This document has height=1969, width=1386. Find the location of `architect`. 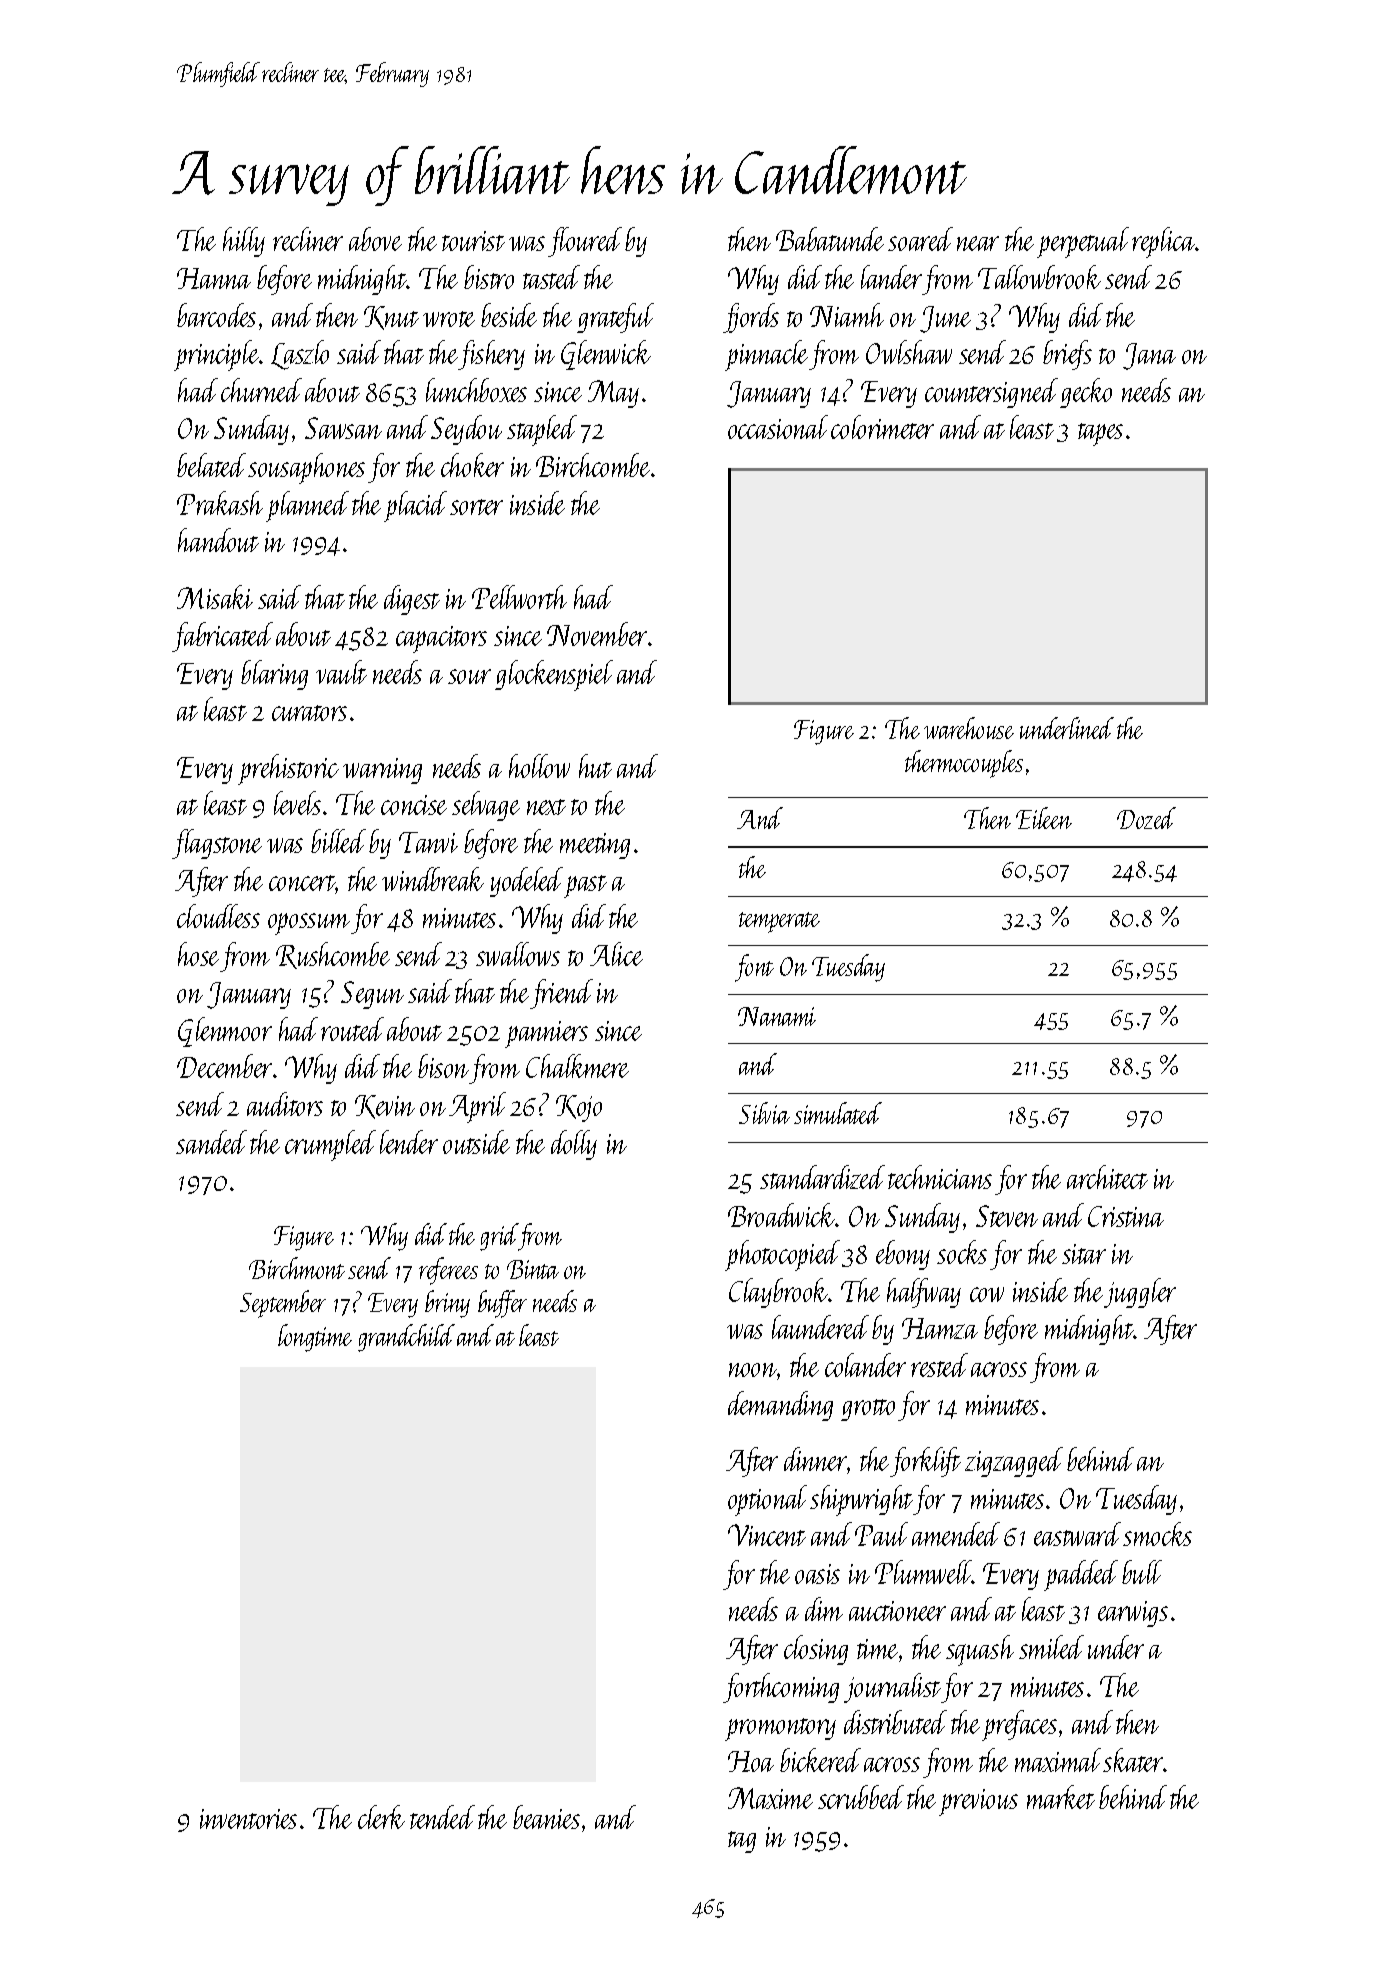

architect is located at coordinates (1107, 1177).
